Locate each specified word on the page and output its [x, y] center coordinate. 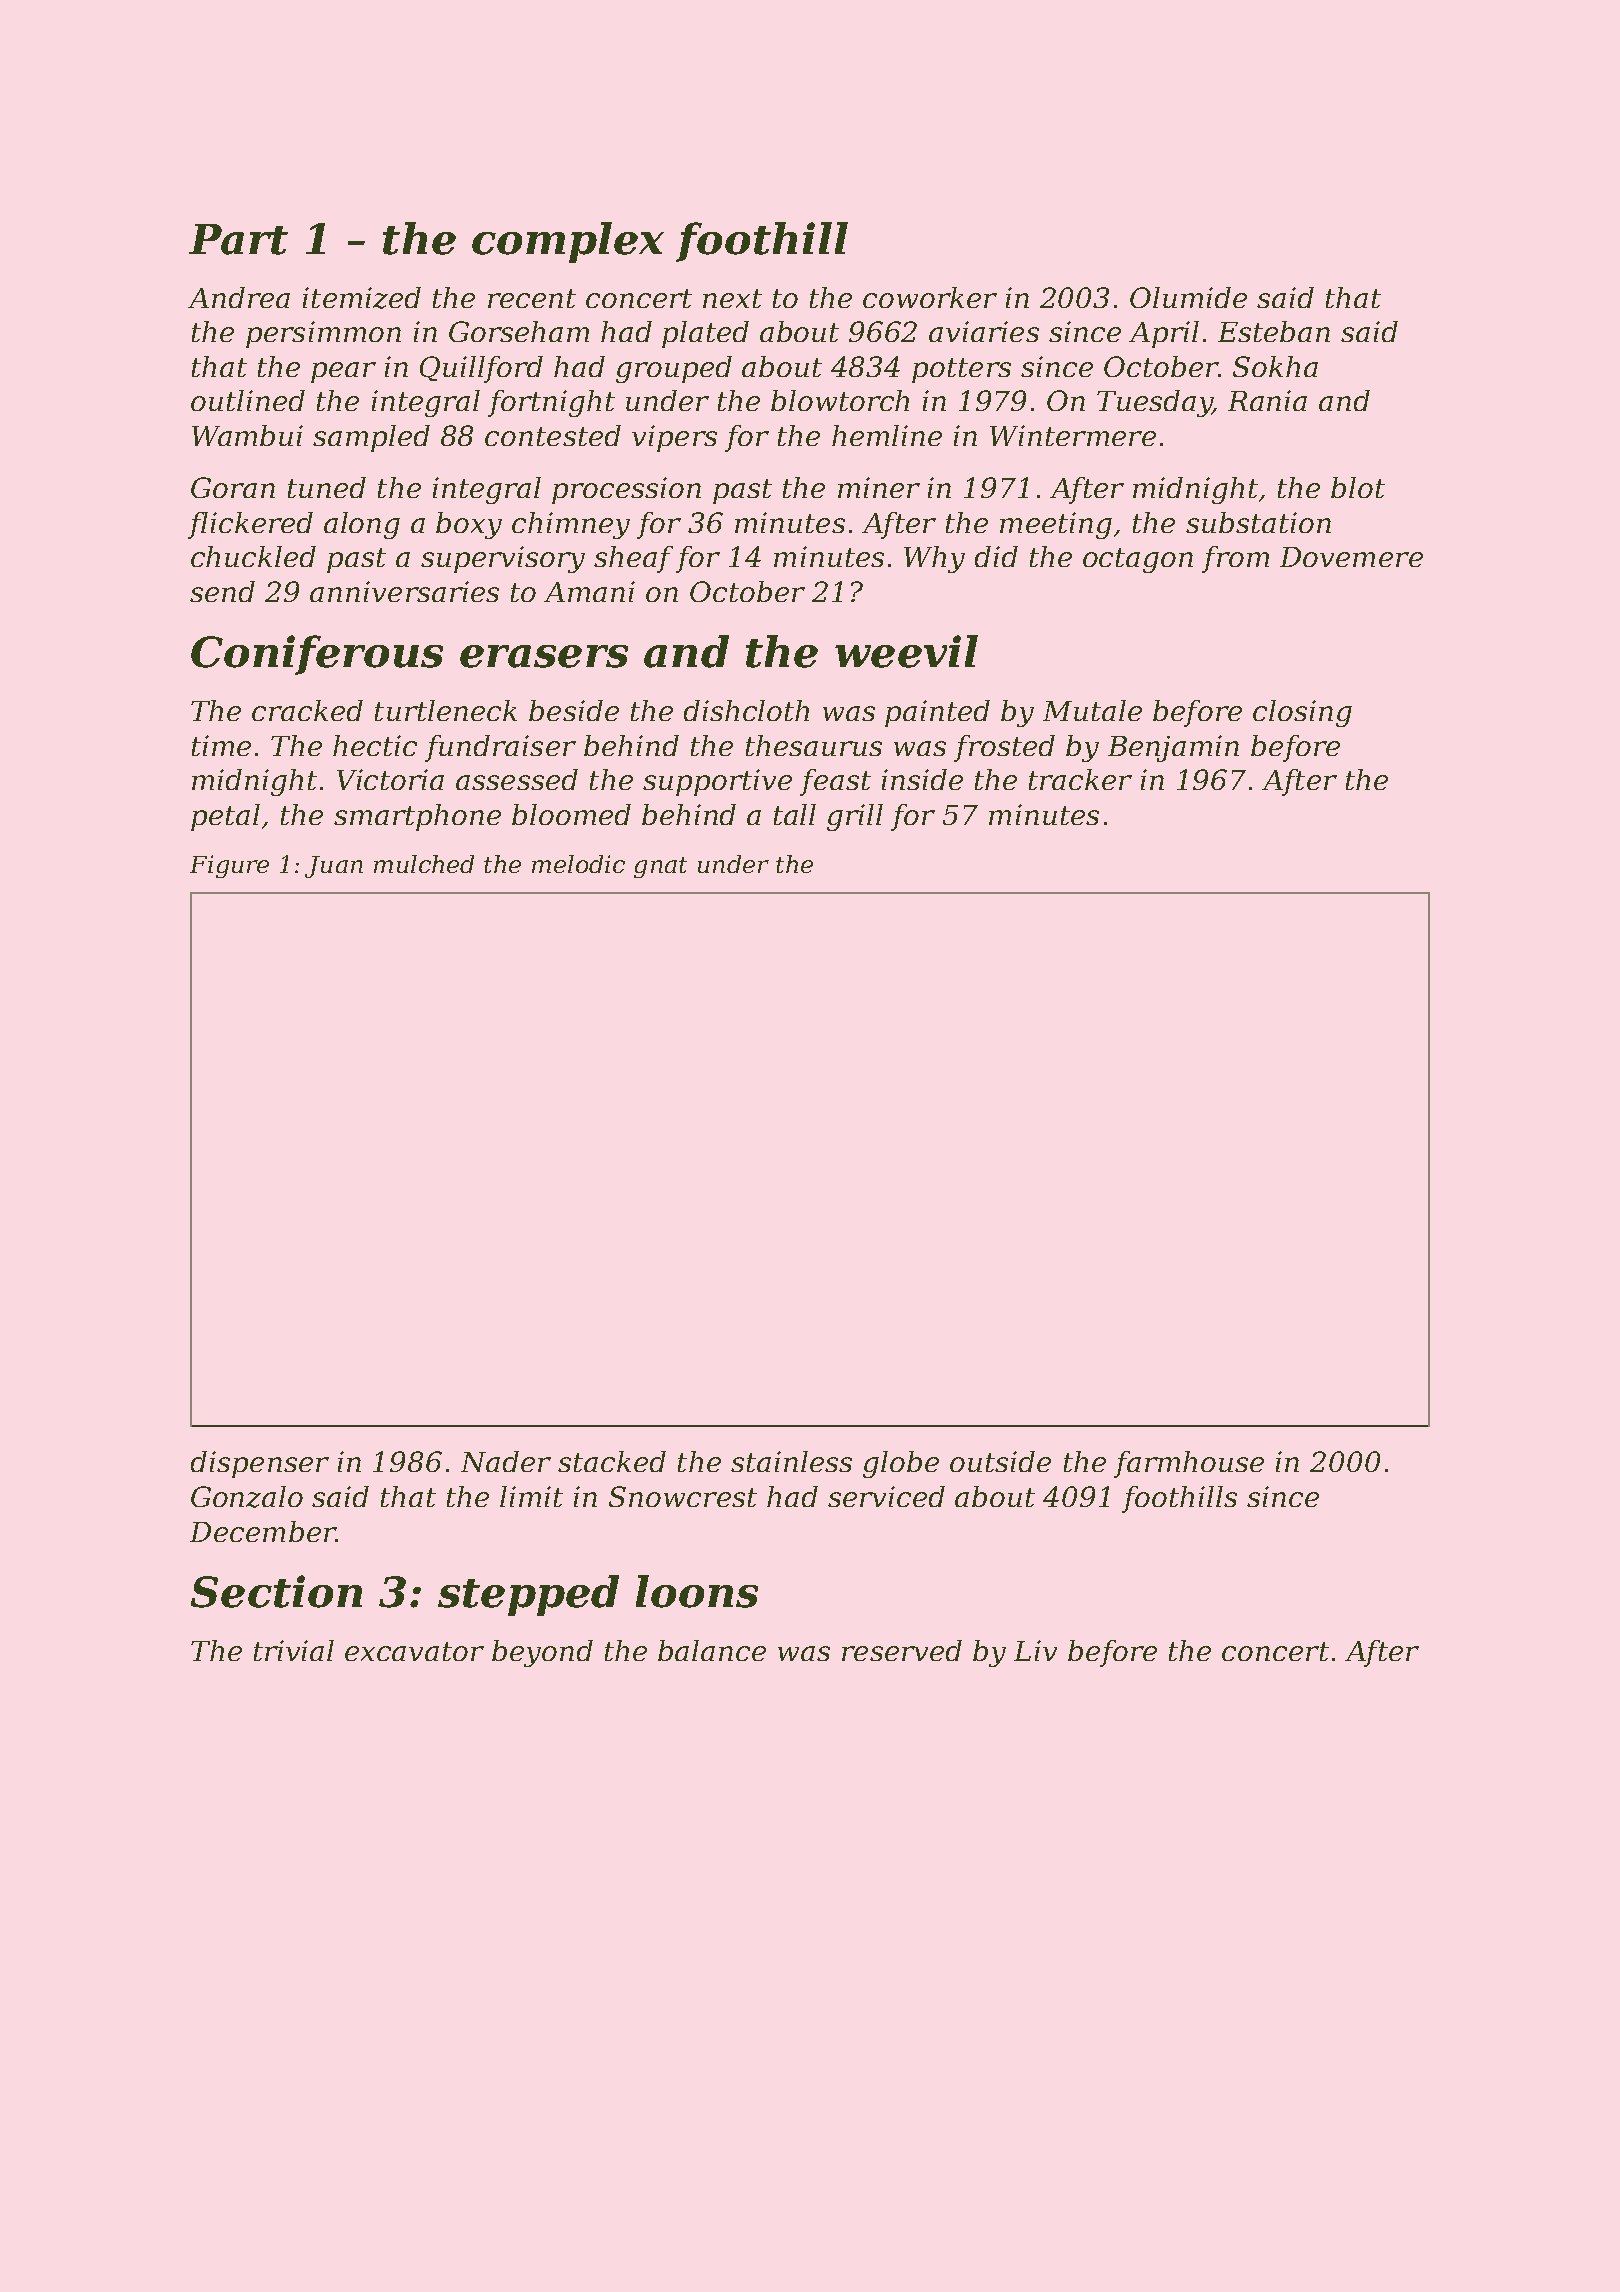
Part [238, 239]
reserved [902, 1650]
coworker [930, 297]
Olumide [1188, 297]
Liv [1035, 1650]
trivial [294, 1650]
